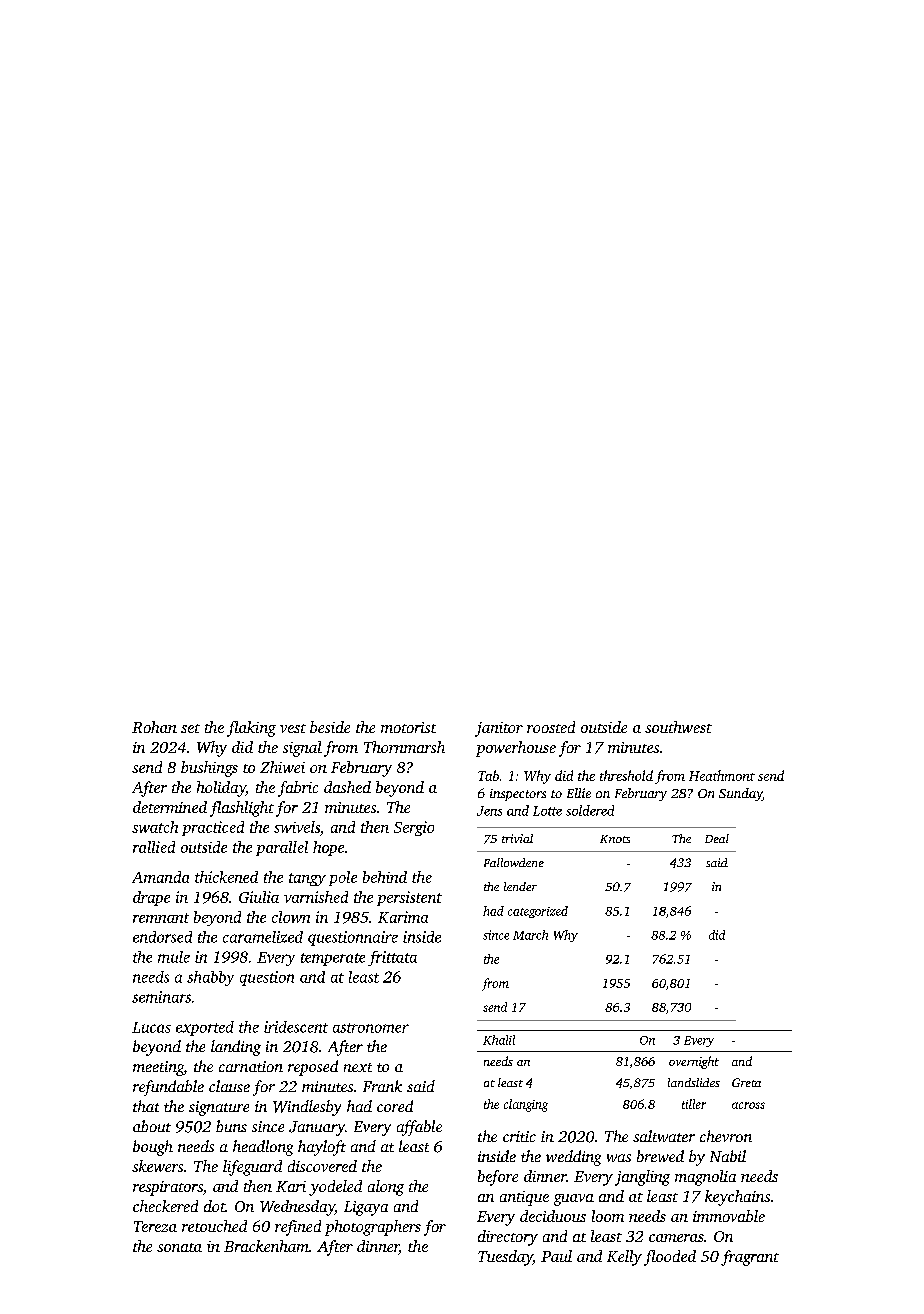 The height and width of the image is (1314, 924). I want to click on Deal, so click(717, 838).
